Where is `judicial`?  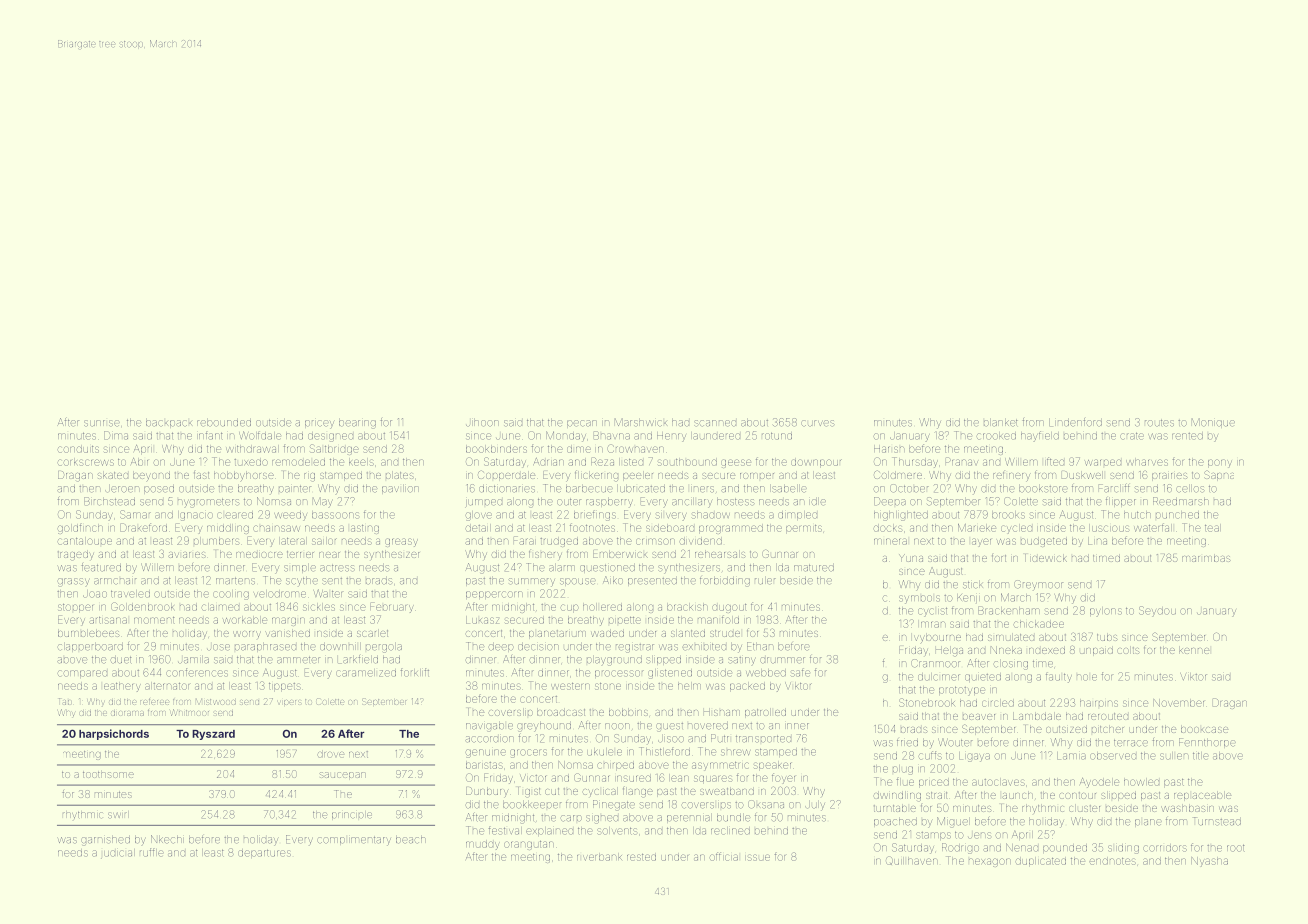
judicial is located at coordinates (118, 854).
